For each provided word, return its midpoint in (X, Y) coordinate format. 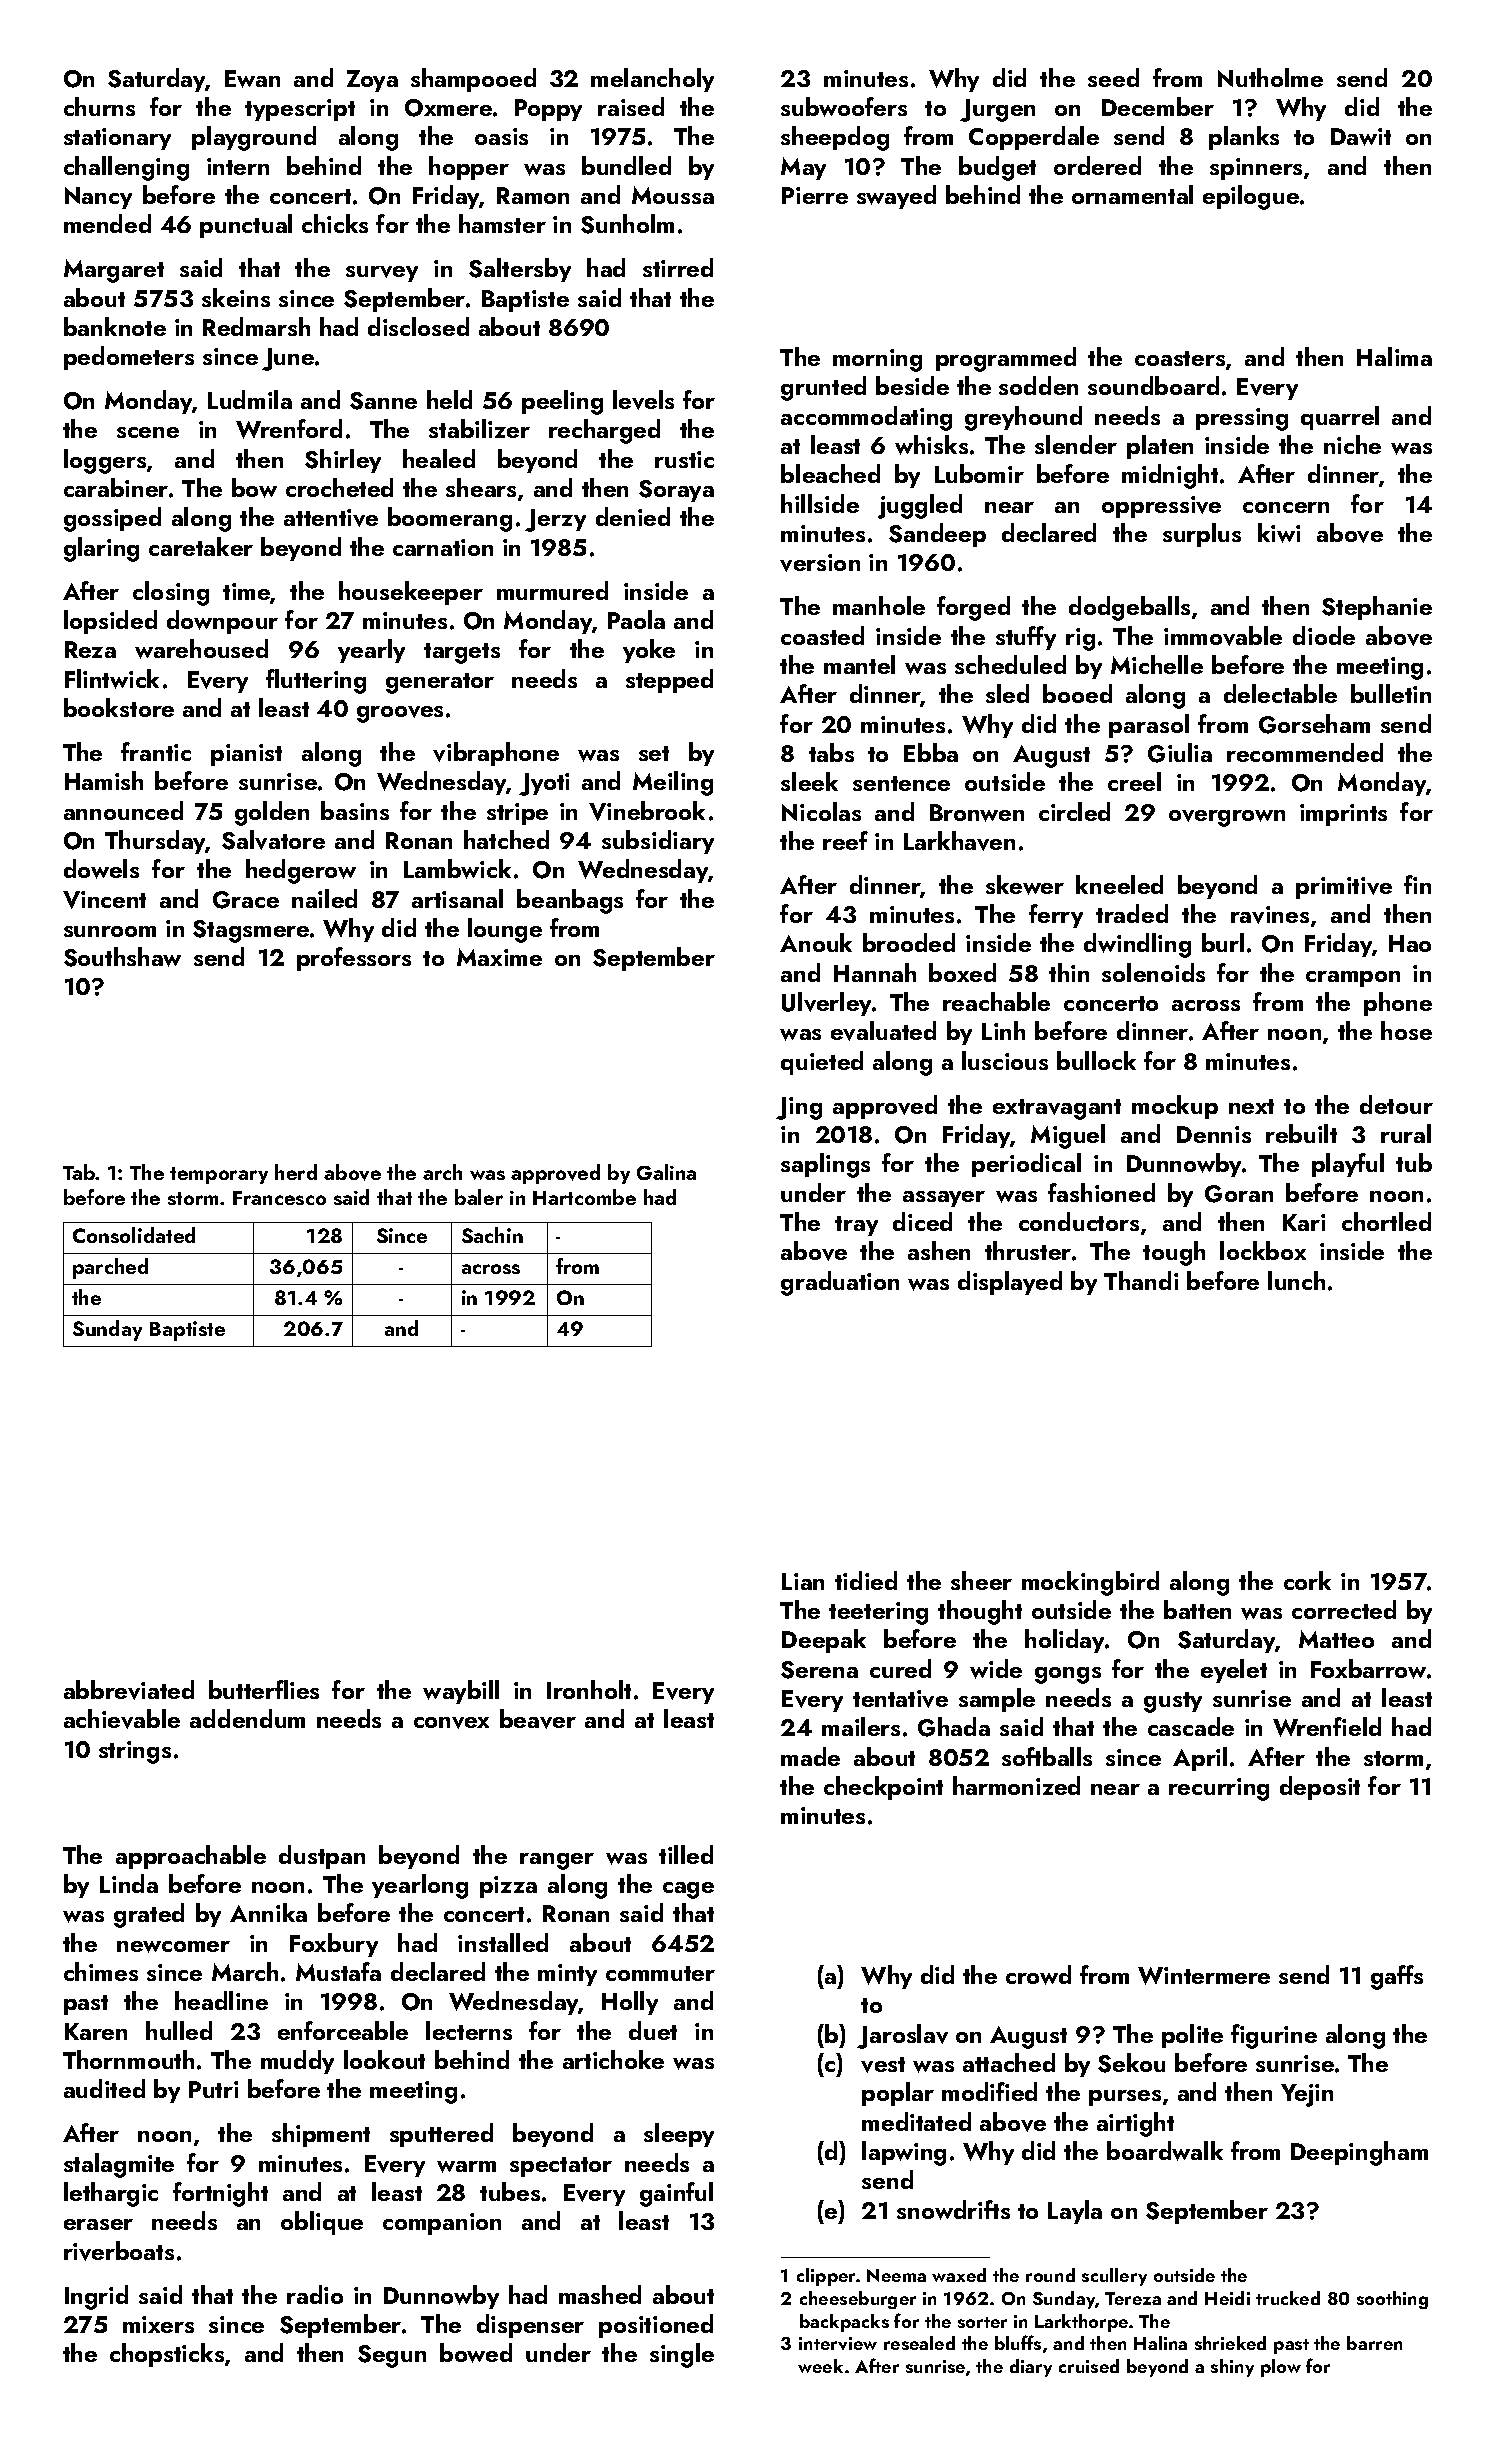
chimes (101, 1971)
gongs (1068, 1675)
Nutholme (1270, 77)
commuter (660, 1973)
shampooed (473, 80)
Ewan (252, 79)
